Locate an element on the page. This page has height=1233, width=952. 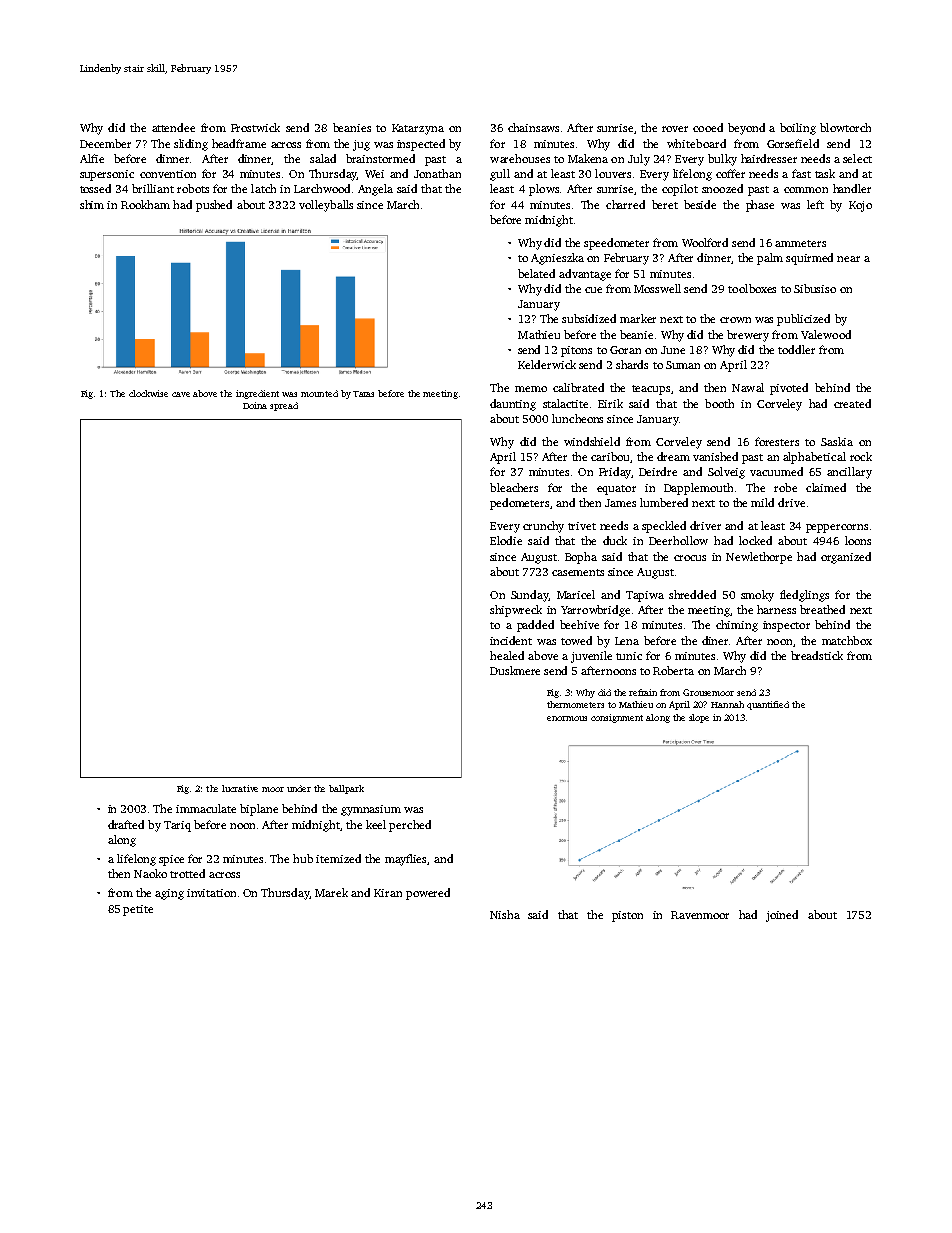
breathed is located at coordinates (822, 609).
